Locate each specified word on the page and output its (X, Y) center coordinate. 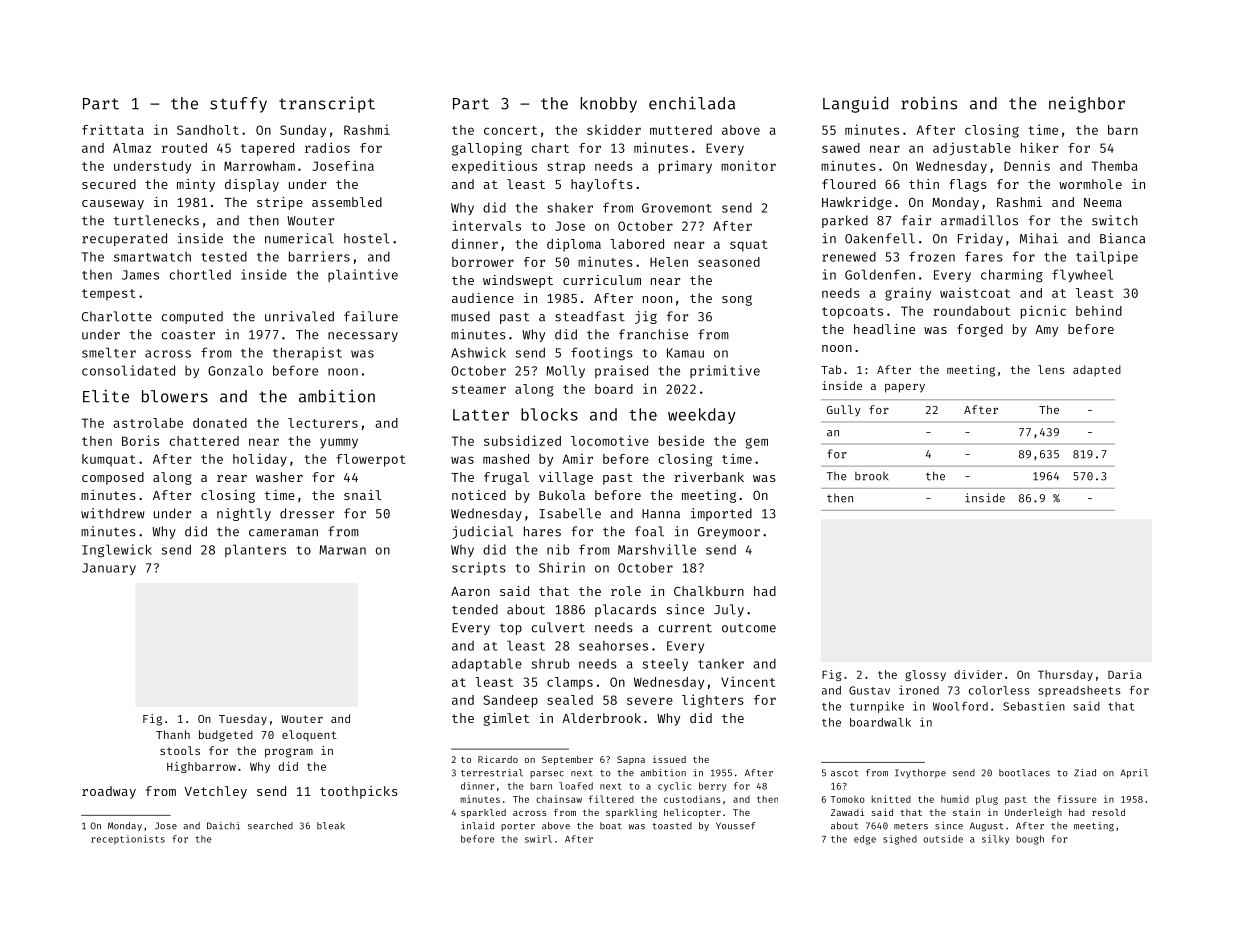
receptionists (128, 840)
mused (470, 316)
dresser (307, 513)
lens (1051, 369)
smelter (109, 352)
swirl (538, 839)
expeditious (494, 167)
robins (929, 103)
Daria (1125, 674)
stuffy (238, 105)
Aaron (470, 591)
